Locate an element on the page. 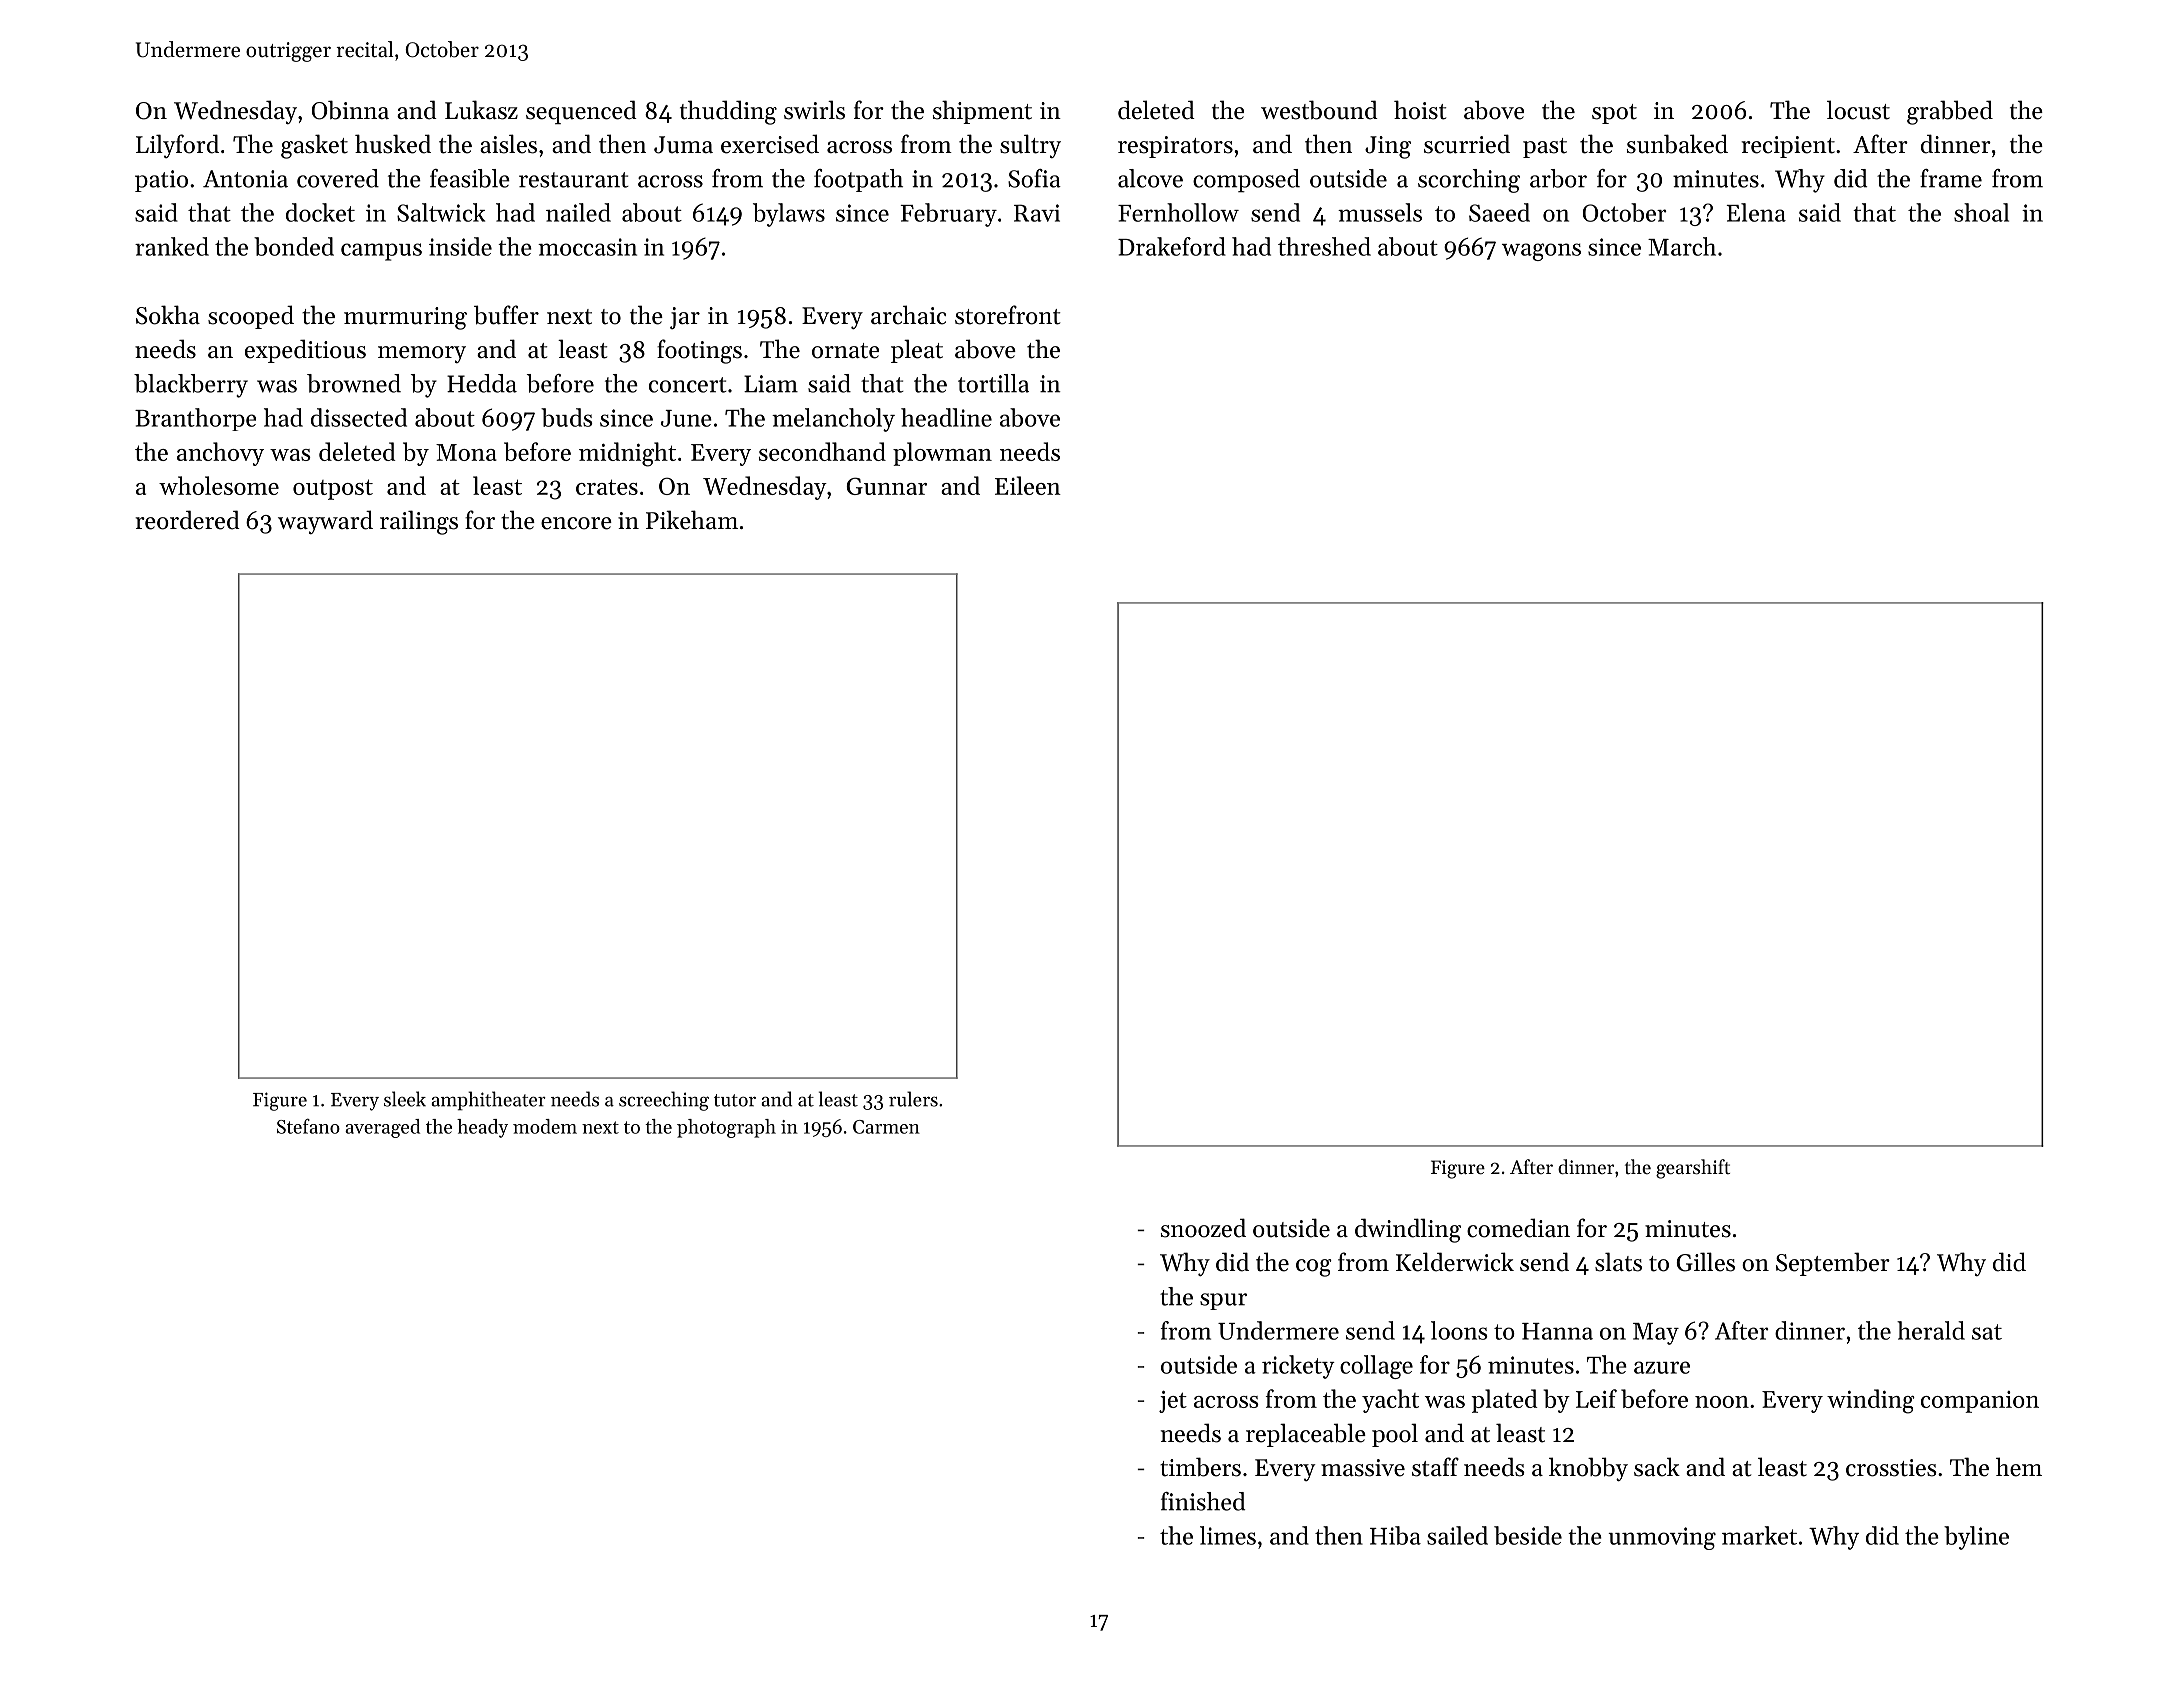 The width and height of the page is (2178, 1683). amphitheater is located at coordinates (488, 1101).
